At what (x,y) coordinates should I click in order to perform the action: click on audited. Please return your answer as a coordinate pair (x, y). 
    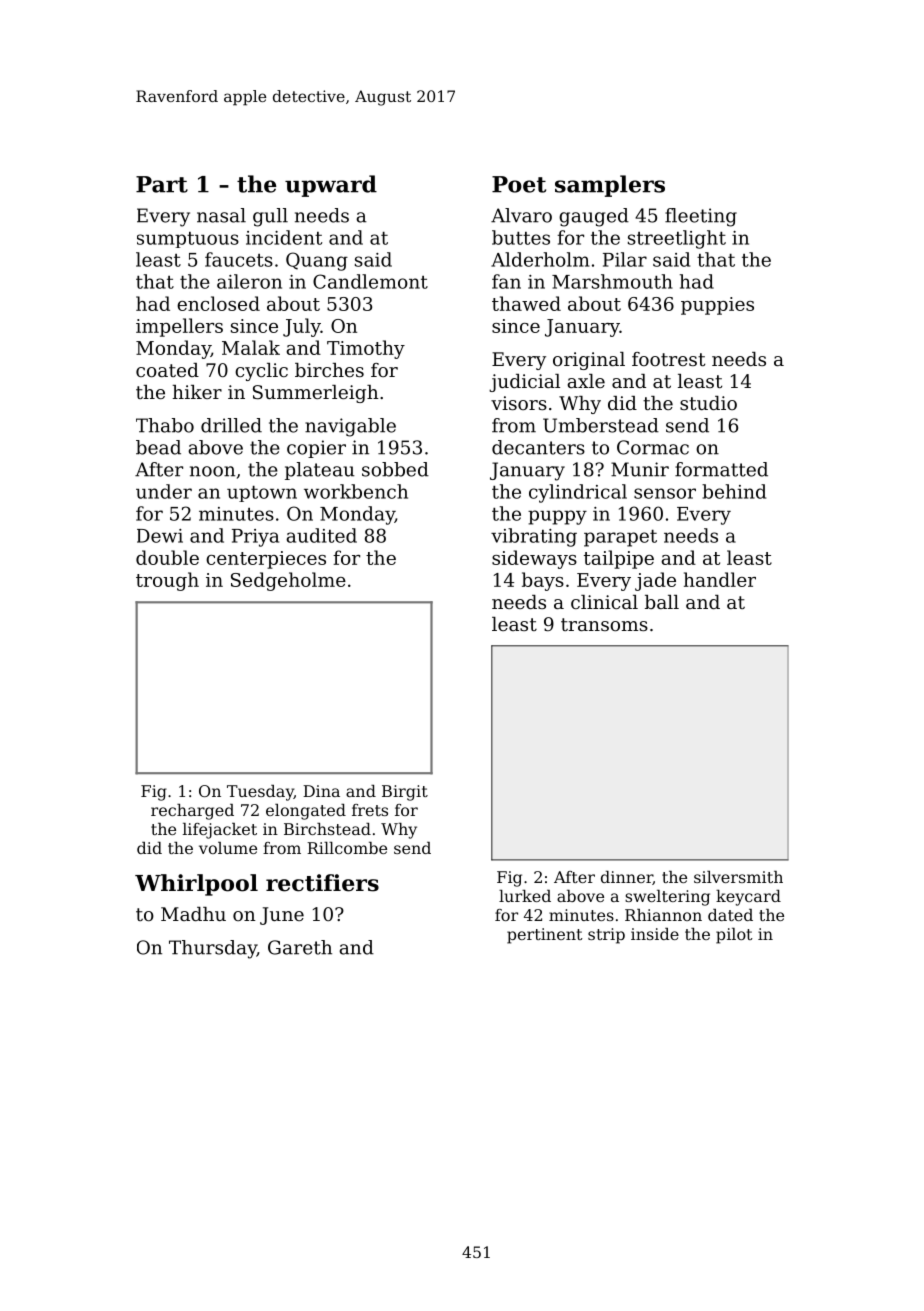
    Looking at the image, I should click on (321, 535).
